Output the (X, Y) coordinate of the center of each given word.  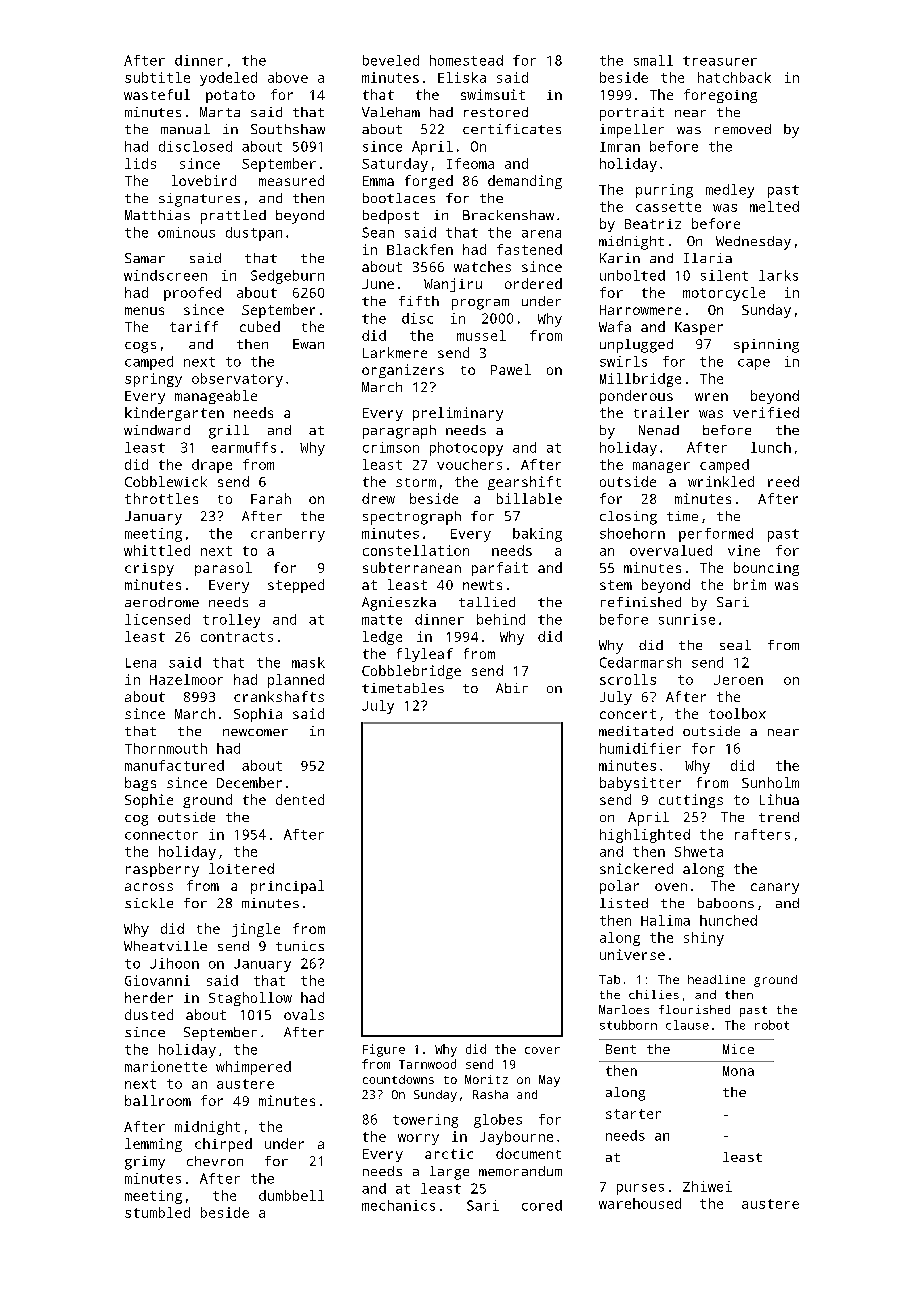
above (288, 77)
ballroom (158, 1100)
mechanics (398, 1205)
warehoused (640, 1203)
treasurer (720, 61)
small (653, 60)
